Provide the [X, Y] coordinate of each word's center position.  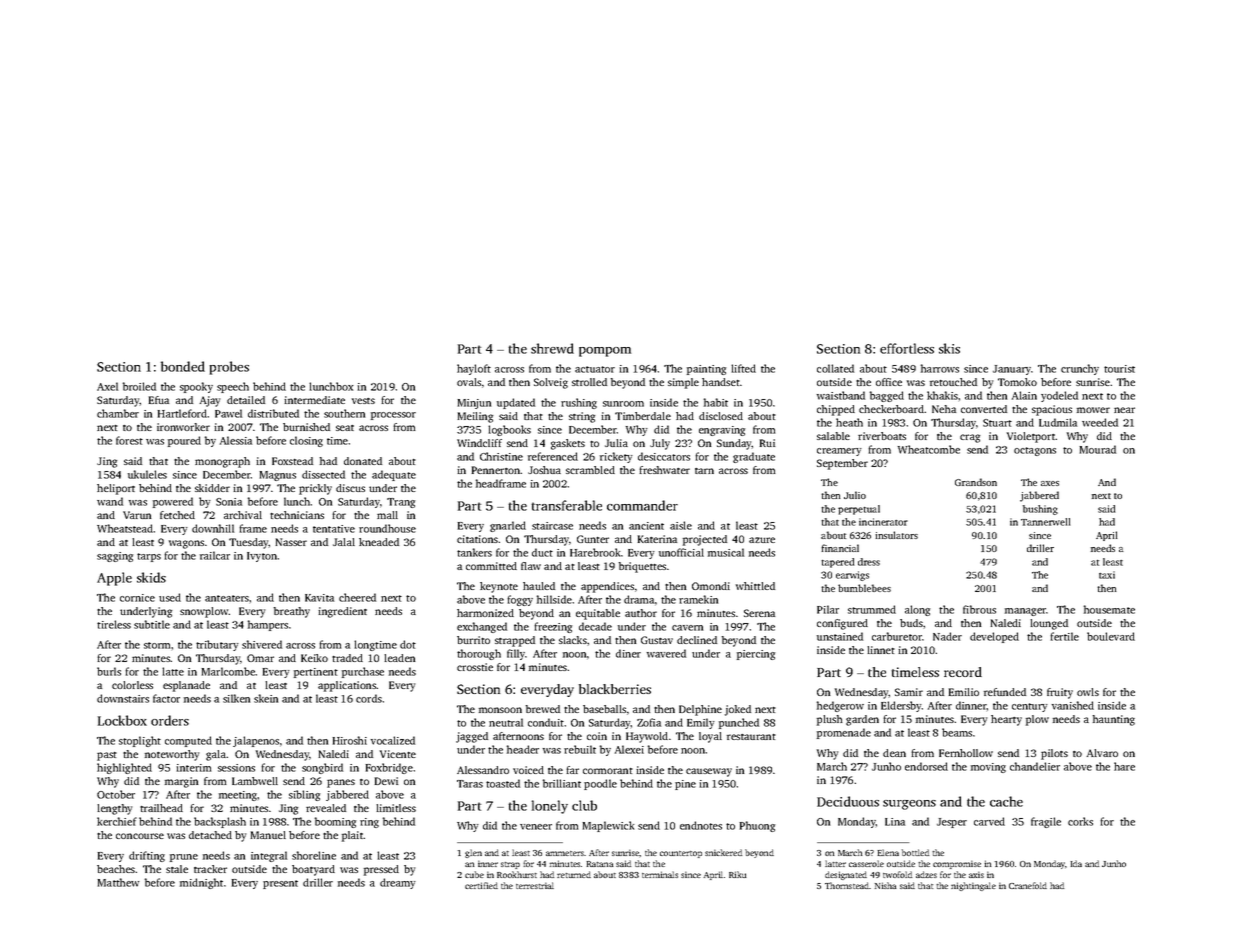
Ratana [600, 864]
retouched [953, 382]
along [917, 610]
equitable [598, 614]
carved [989, 821]
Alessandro [483, 770]
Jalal [344, 542]
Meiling [475, 417]
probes [229, 368]
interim [194, 768]
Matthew [118, 882]
